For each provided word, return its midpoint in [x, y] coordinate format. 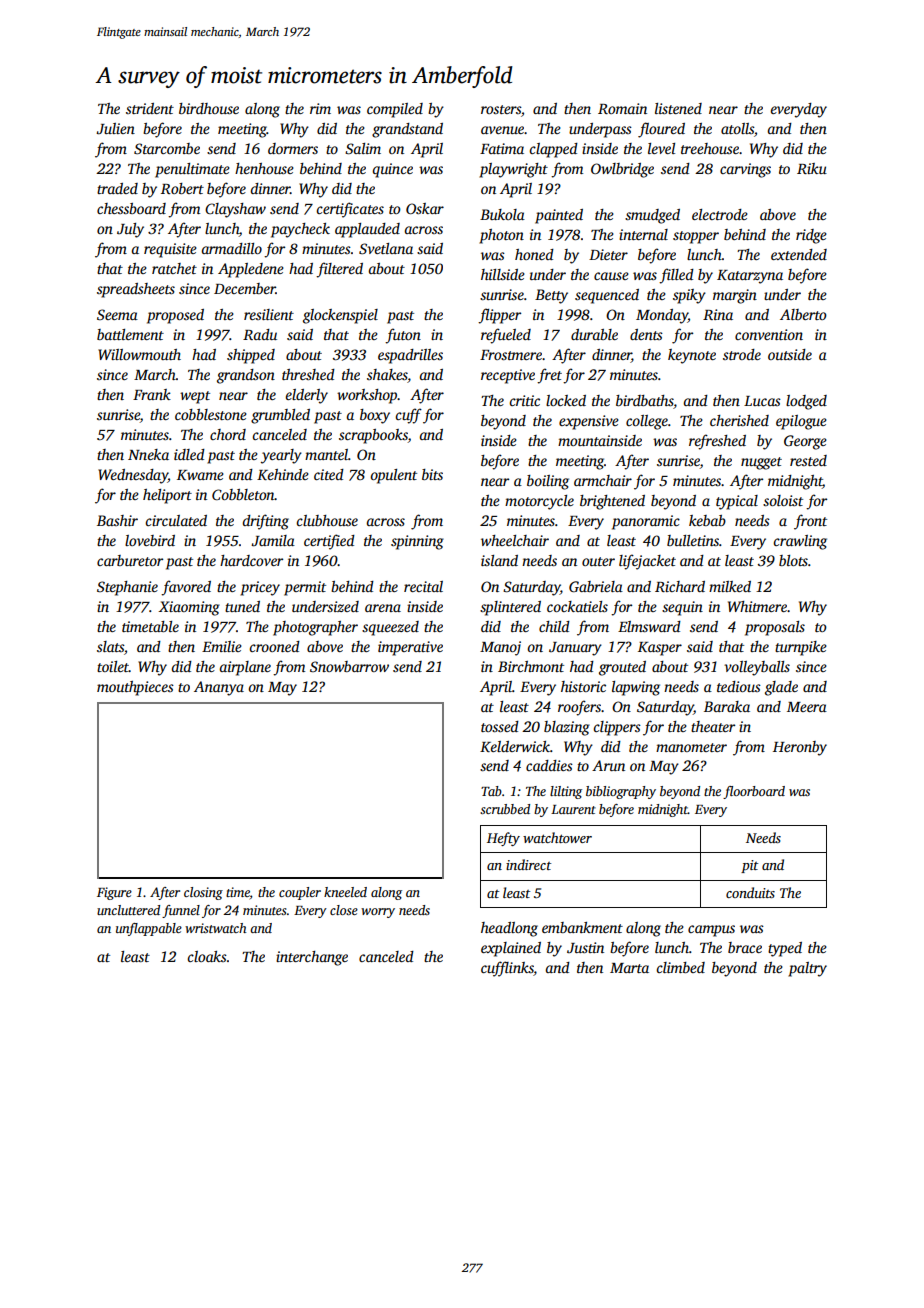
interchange [312, 958]
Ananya [219, 688]
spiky [689, 296]
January [575, 649]
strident [150, 108]
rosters [501, 109]
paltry [807, 969]
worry [378, 913]
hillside [503, 274]
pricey [260, 588]
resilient [269, 314]
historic [583, 686]
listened [678, 108]
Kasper [660, 649]
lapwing [636, 688]
